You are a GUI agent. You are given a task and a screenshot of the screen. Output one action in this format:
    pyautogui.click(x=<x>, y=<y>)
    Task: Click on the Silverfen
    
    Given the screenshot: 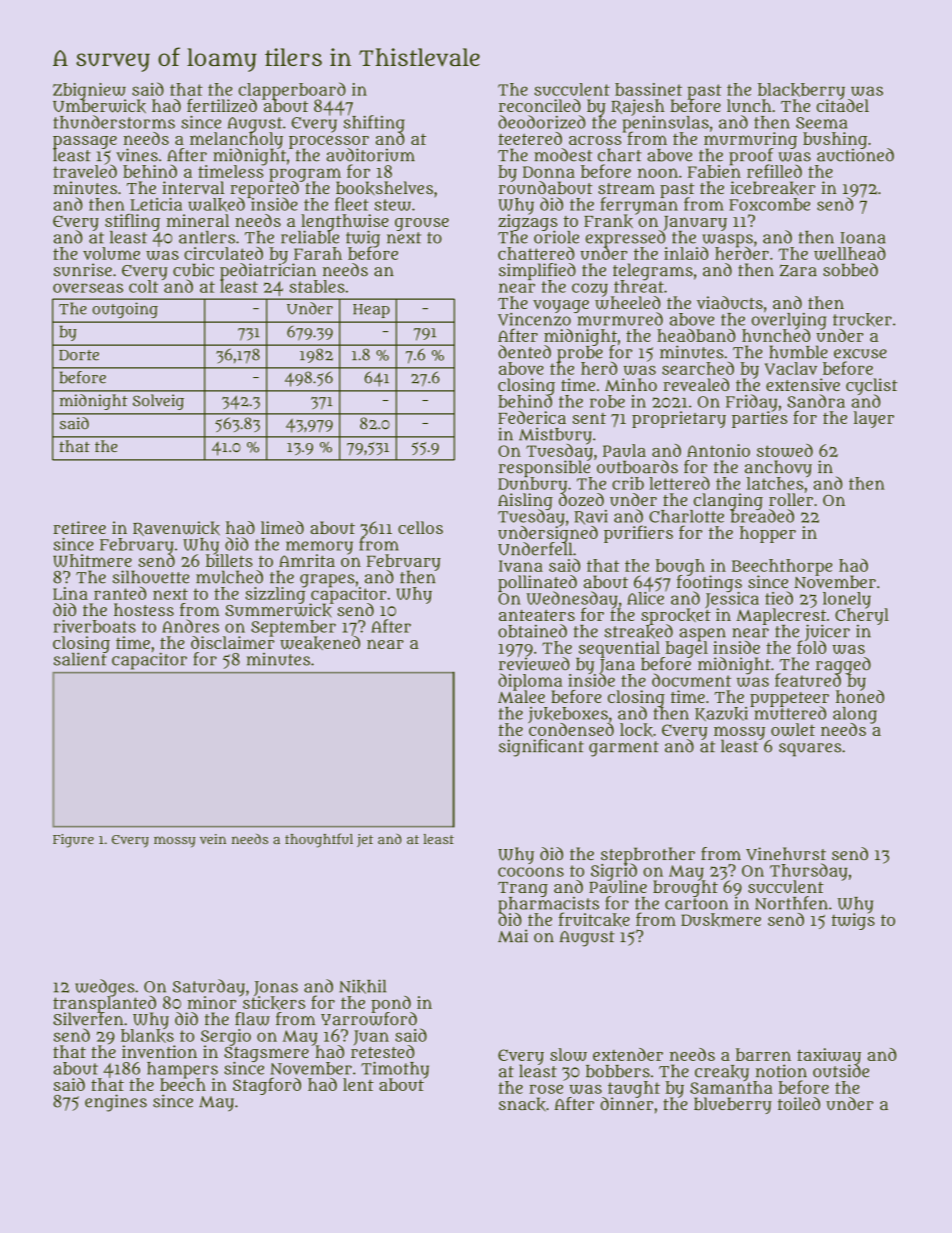 What is the action you would take?
    pyautogui.click(x=88, y=1019)
